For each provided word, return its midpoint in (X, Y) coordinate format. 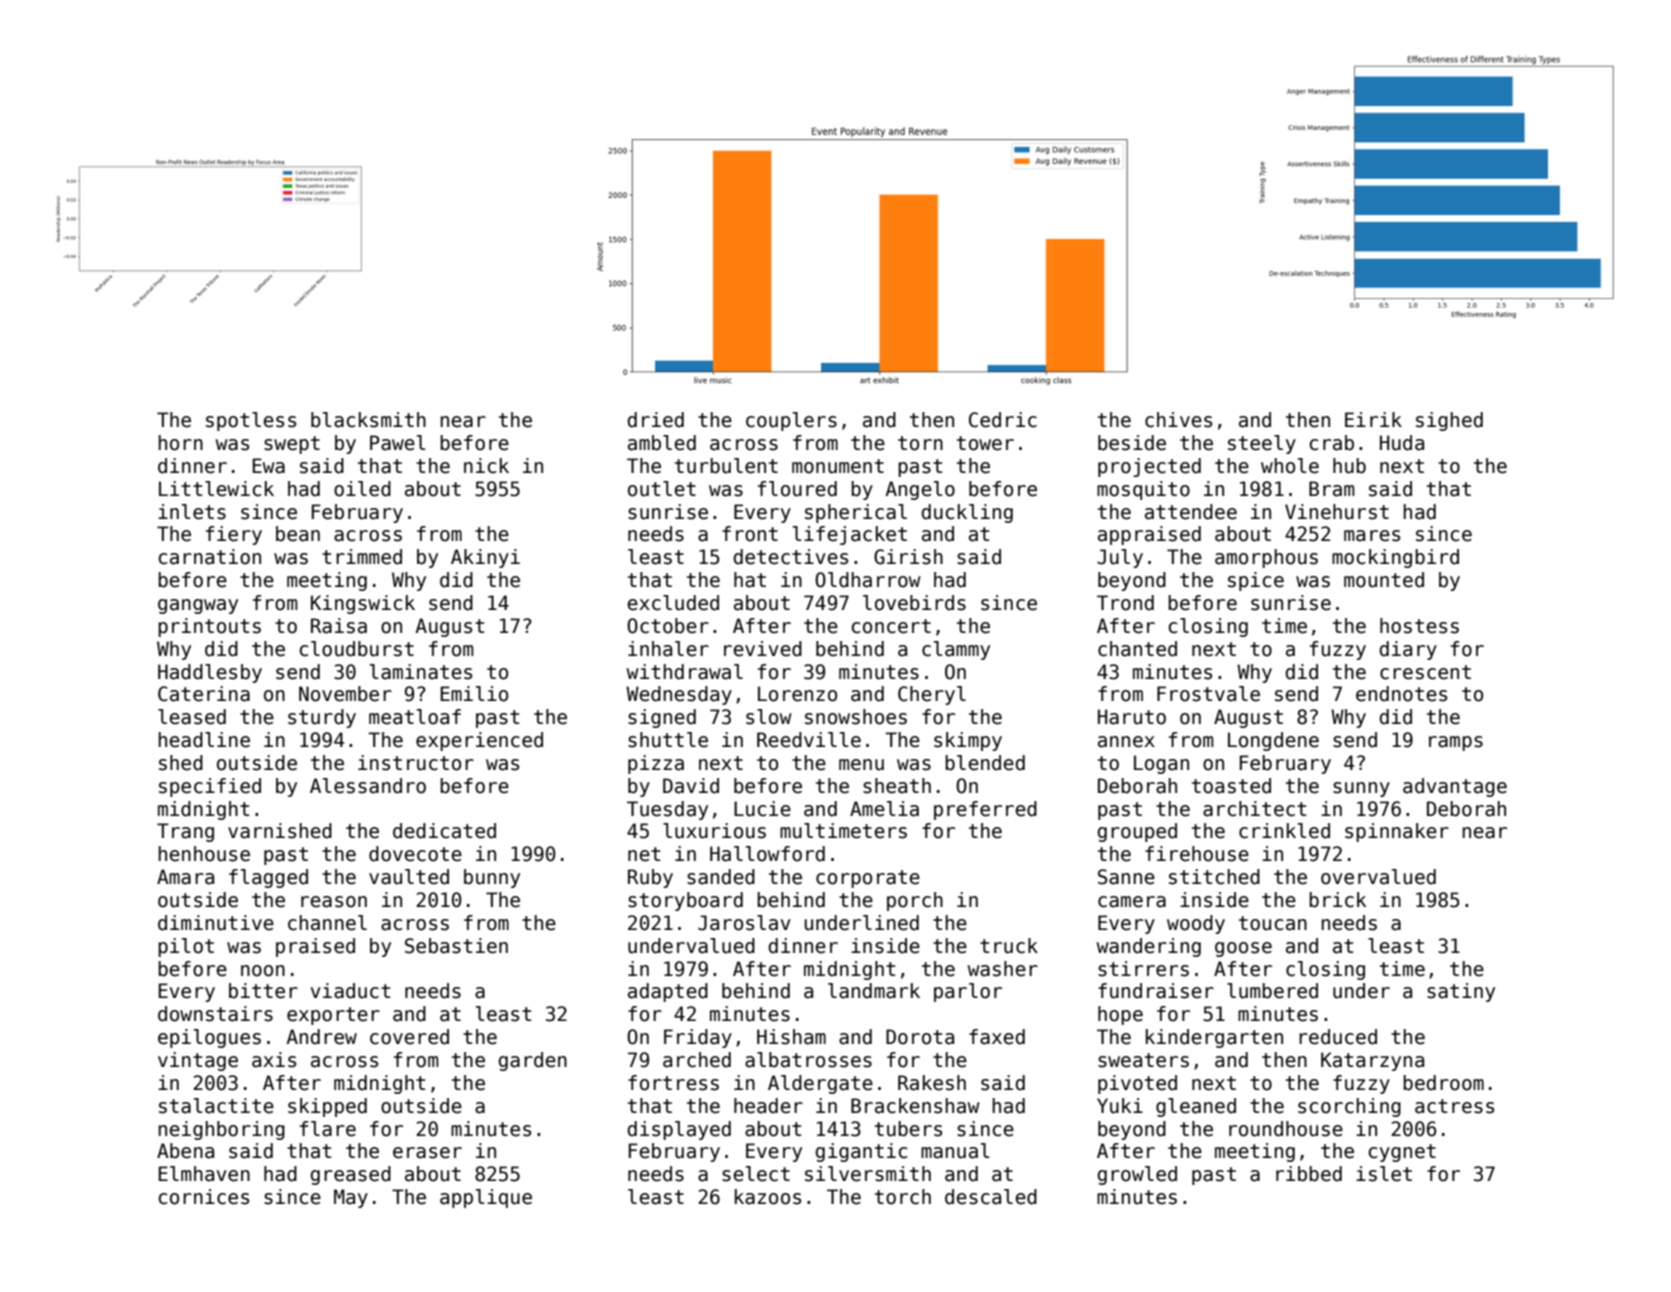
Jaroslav (744, 923)
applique (486, 1198)
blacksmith (368, 420)
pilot (186, 947)
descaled (991, 1197)
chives (1178, 420)
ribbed (1309, 1174)
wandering (1149, 947)
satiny (1461, 992)
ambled (662, 443)
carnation (210, 557)
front (750, 534)
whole (1290, 466)
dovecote (415, 854)
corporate (868, 879)
